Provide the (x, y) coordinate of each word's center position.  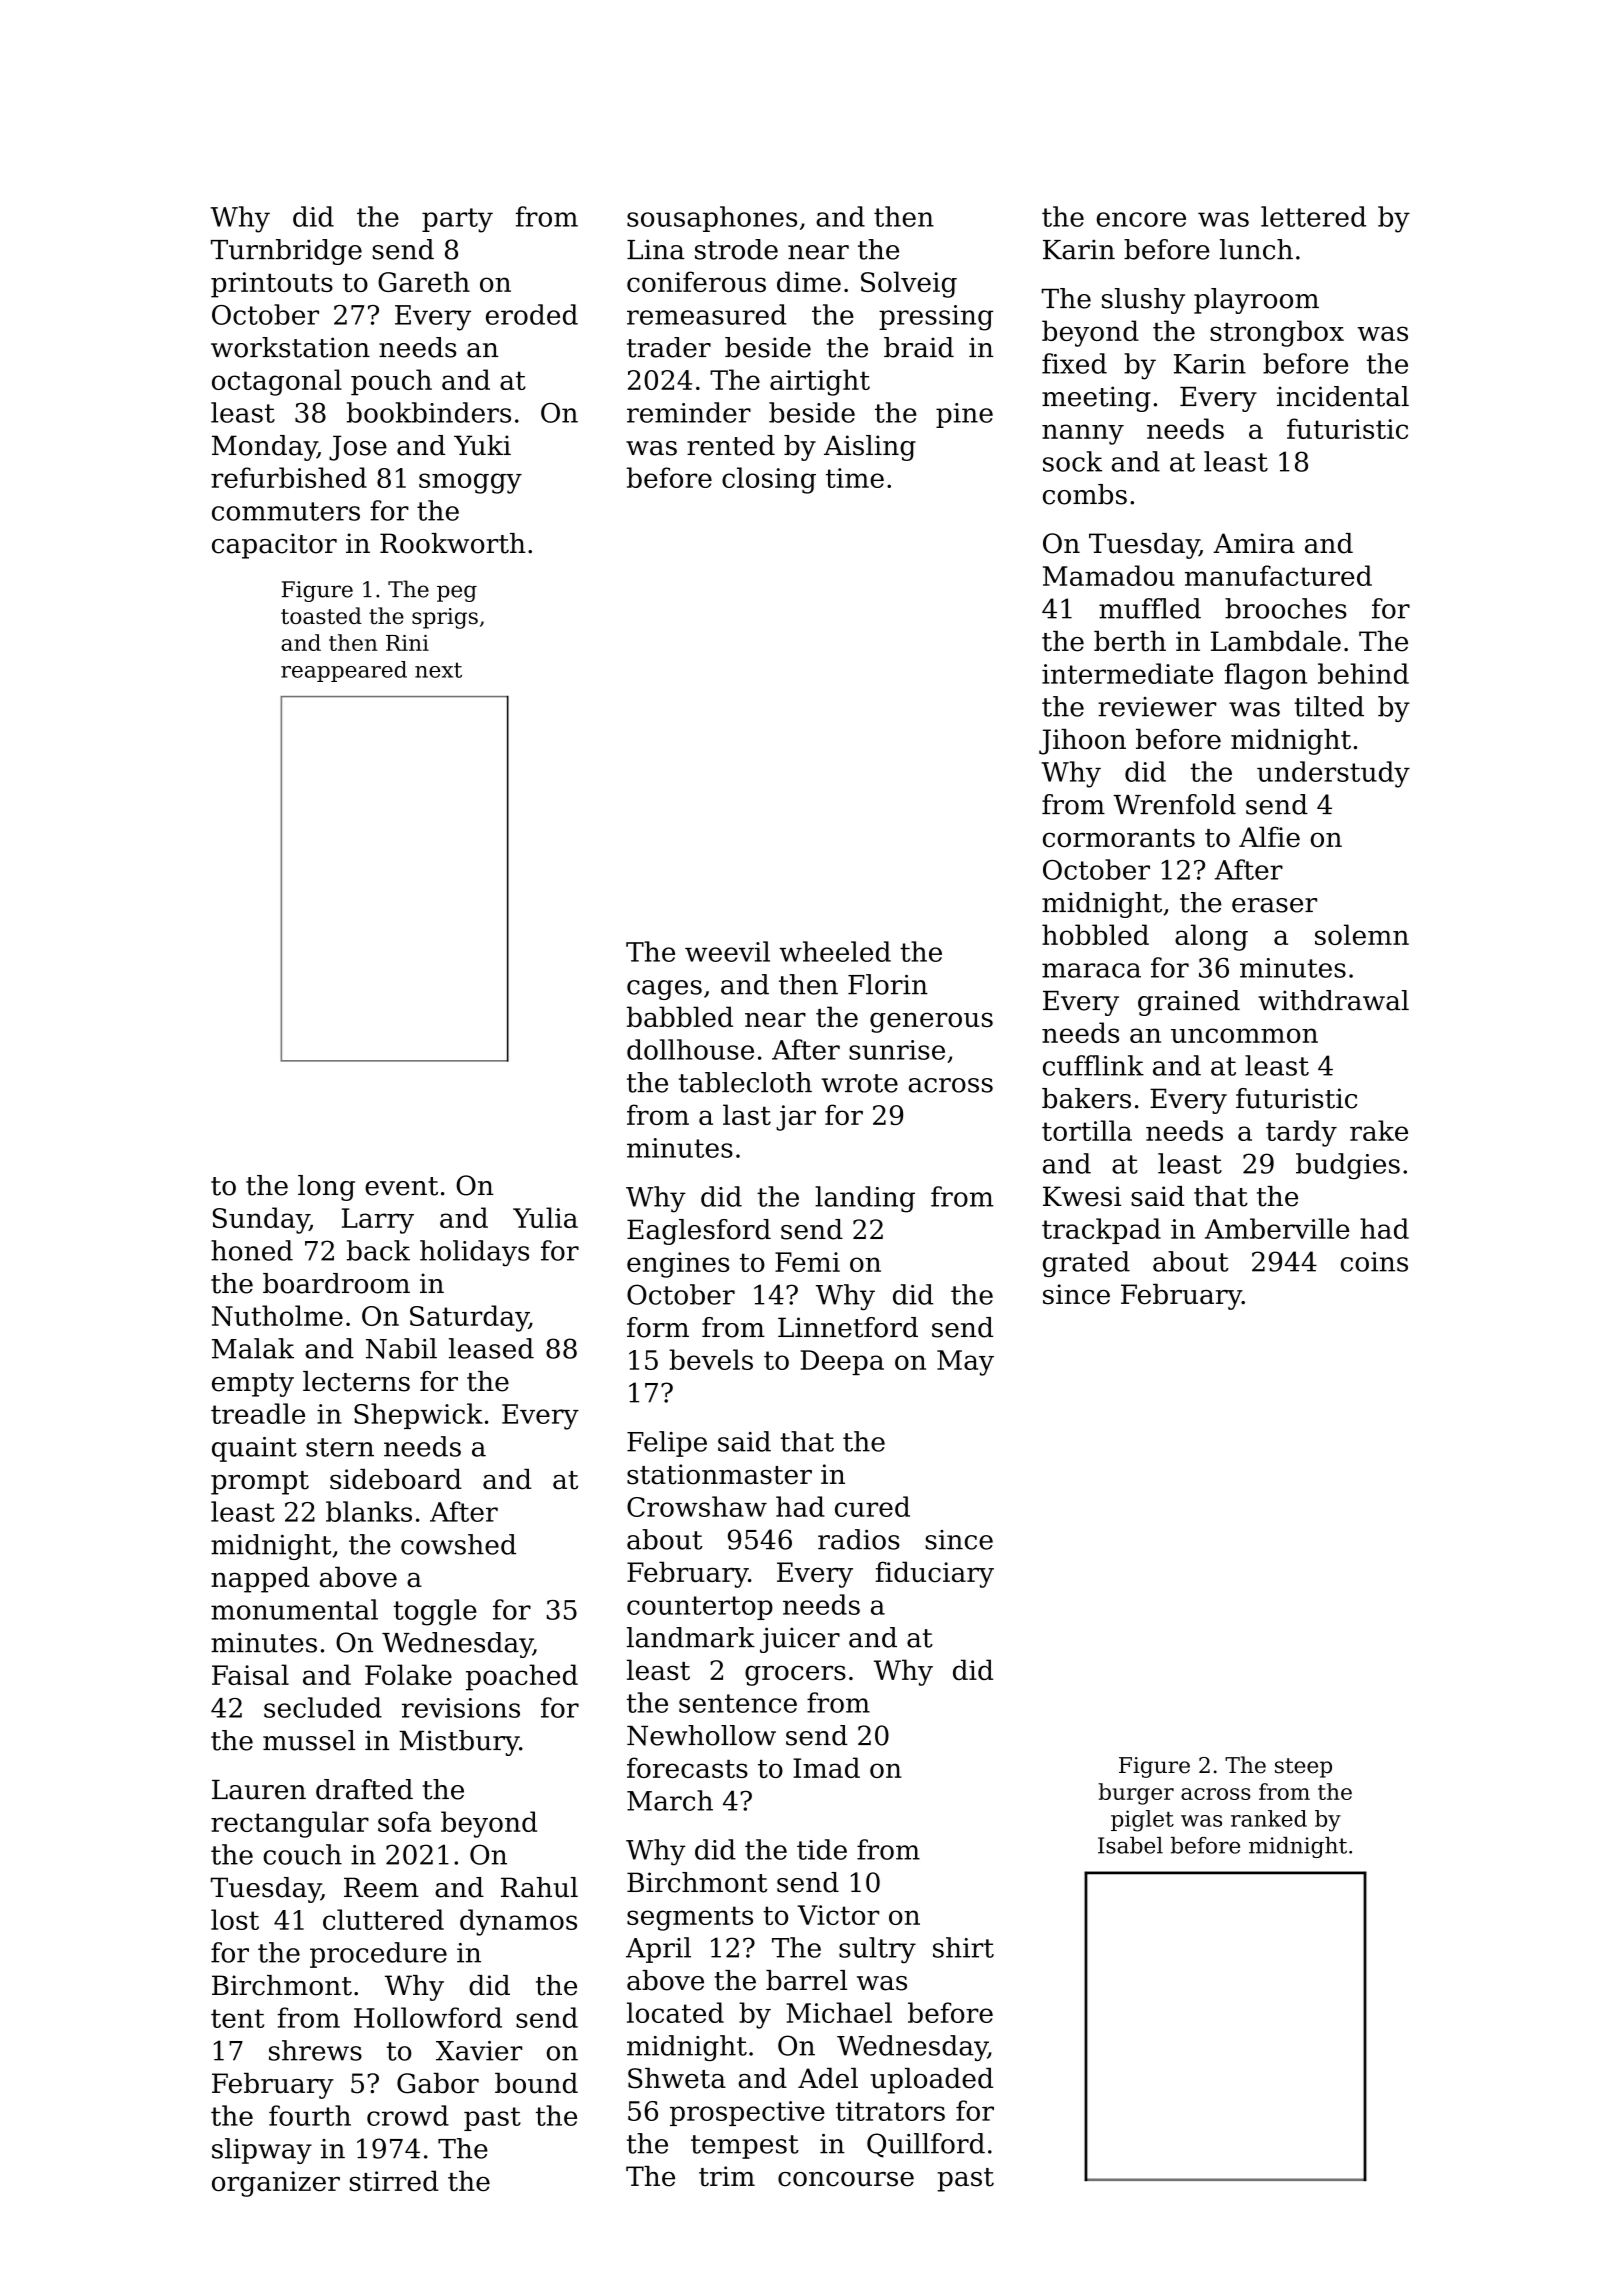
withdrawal (1333, 1000)
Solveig (909, 284)
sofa (404, 1821)
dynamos (518, 1922)
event (401, 1186)
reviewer (1157, 707)
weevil (727, 951)
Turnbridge (286, 252)
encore (1141, 219)
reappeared (344, 671)
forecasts (687, 1767)
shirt (963, 1947)
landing (865, 1199)
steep (1303, 1768)
